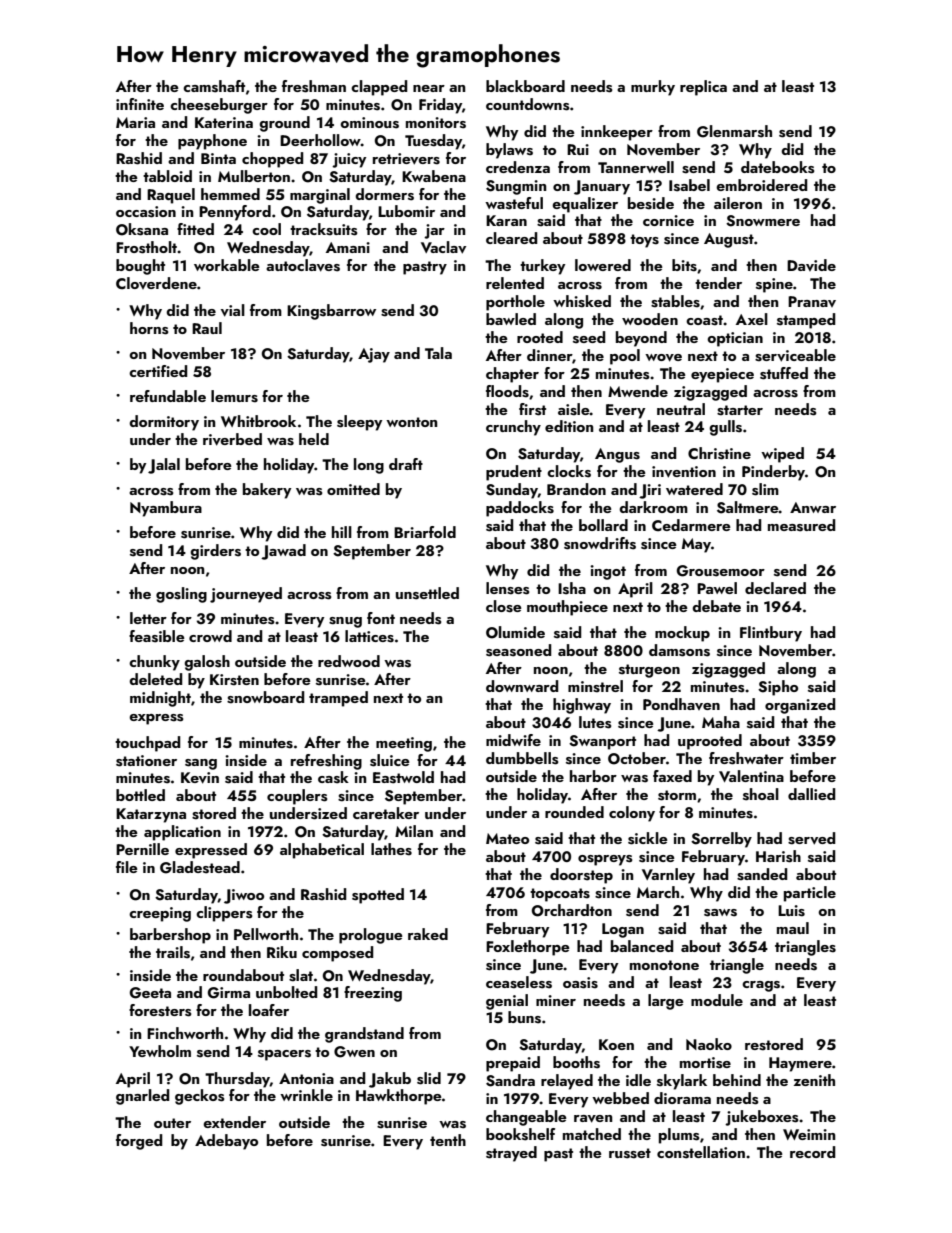  Describe the element at coordinates (782, 455) in the screenshot. I see `wiped` at that location.
